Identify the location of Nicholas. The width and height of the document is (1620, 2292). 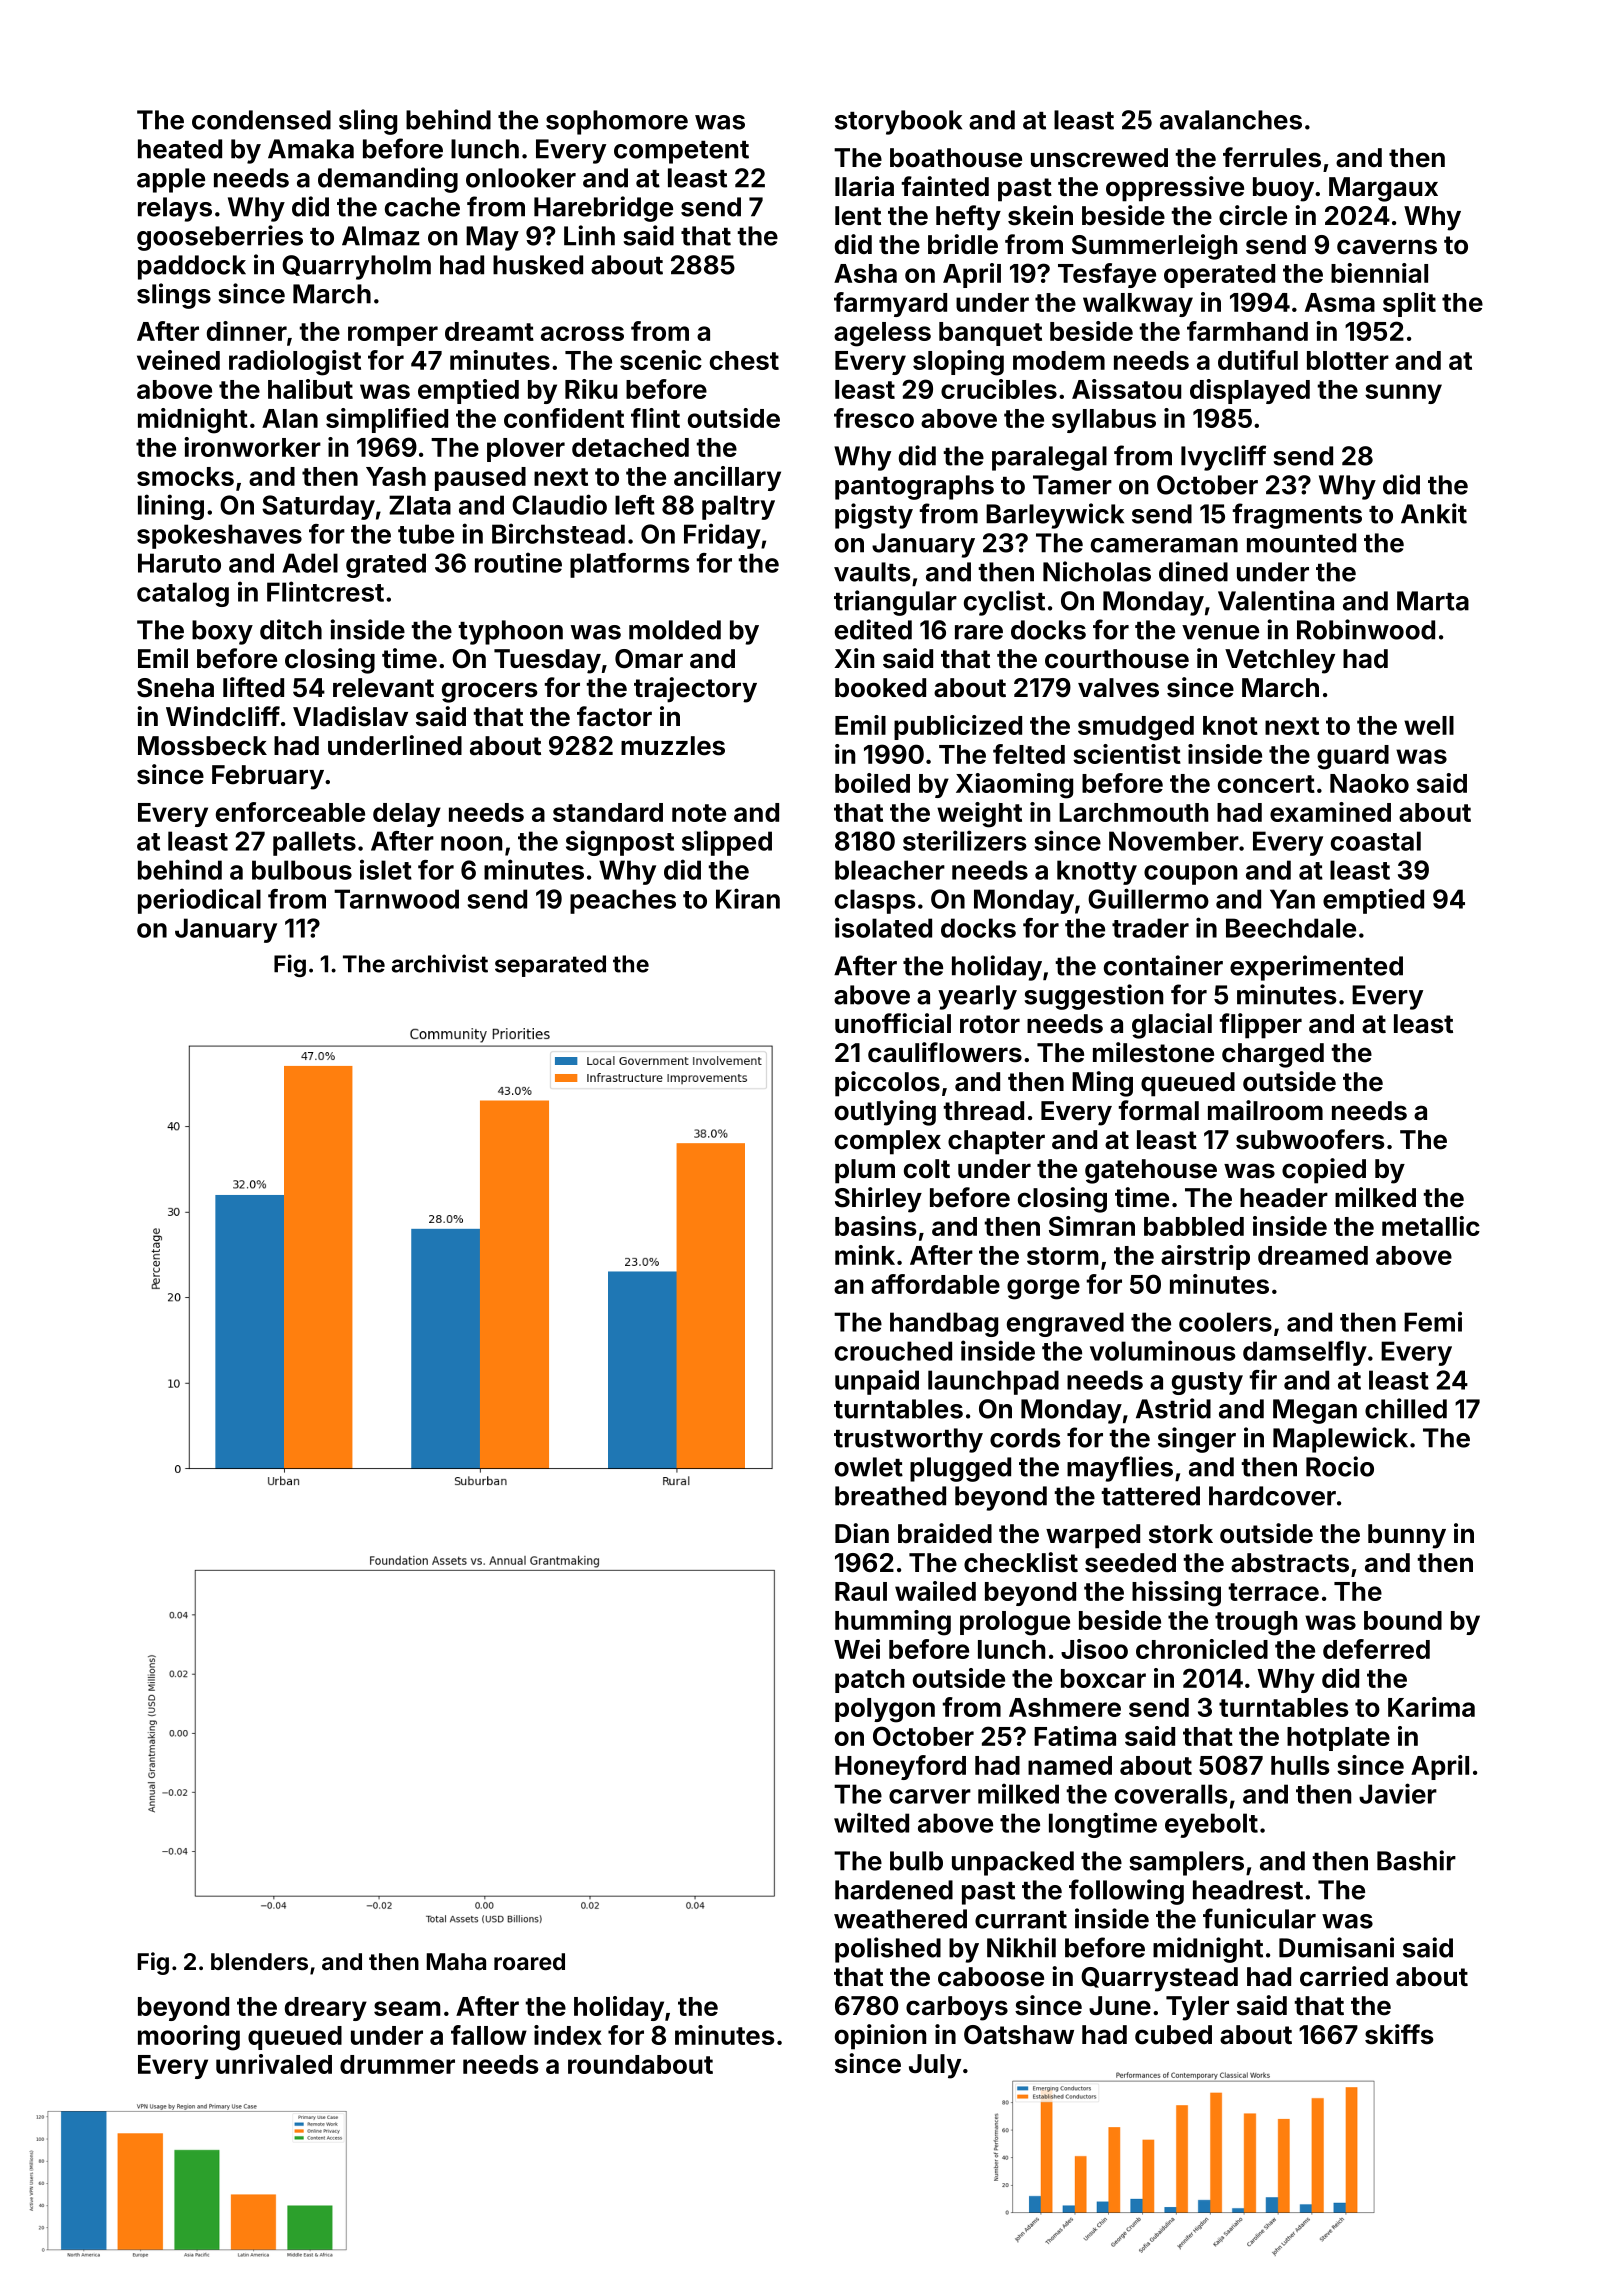
(1097, 571).
